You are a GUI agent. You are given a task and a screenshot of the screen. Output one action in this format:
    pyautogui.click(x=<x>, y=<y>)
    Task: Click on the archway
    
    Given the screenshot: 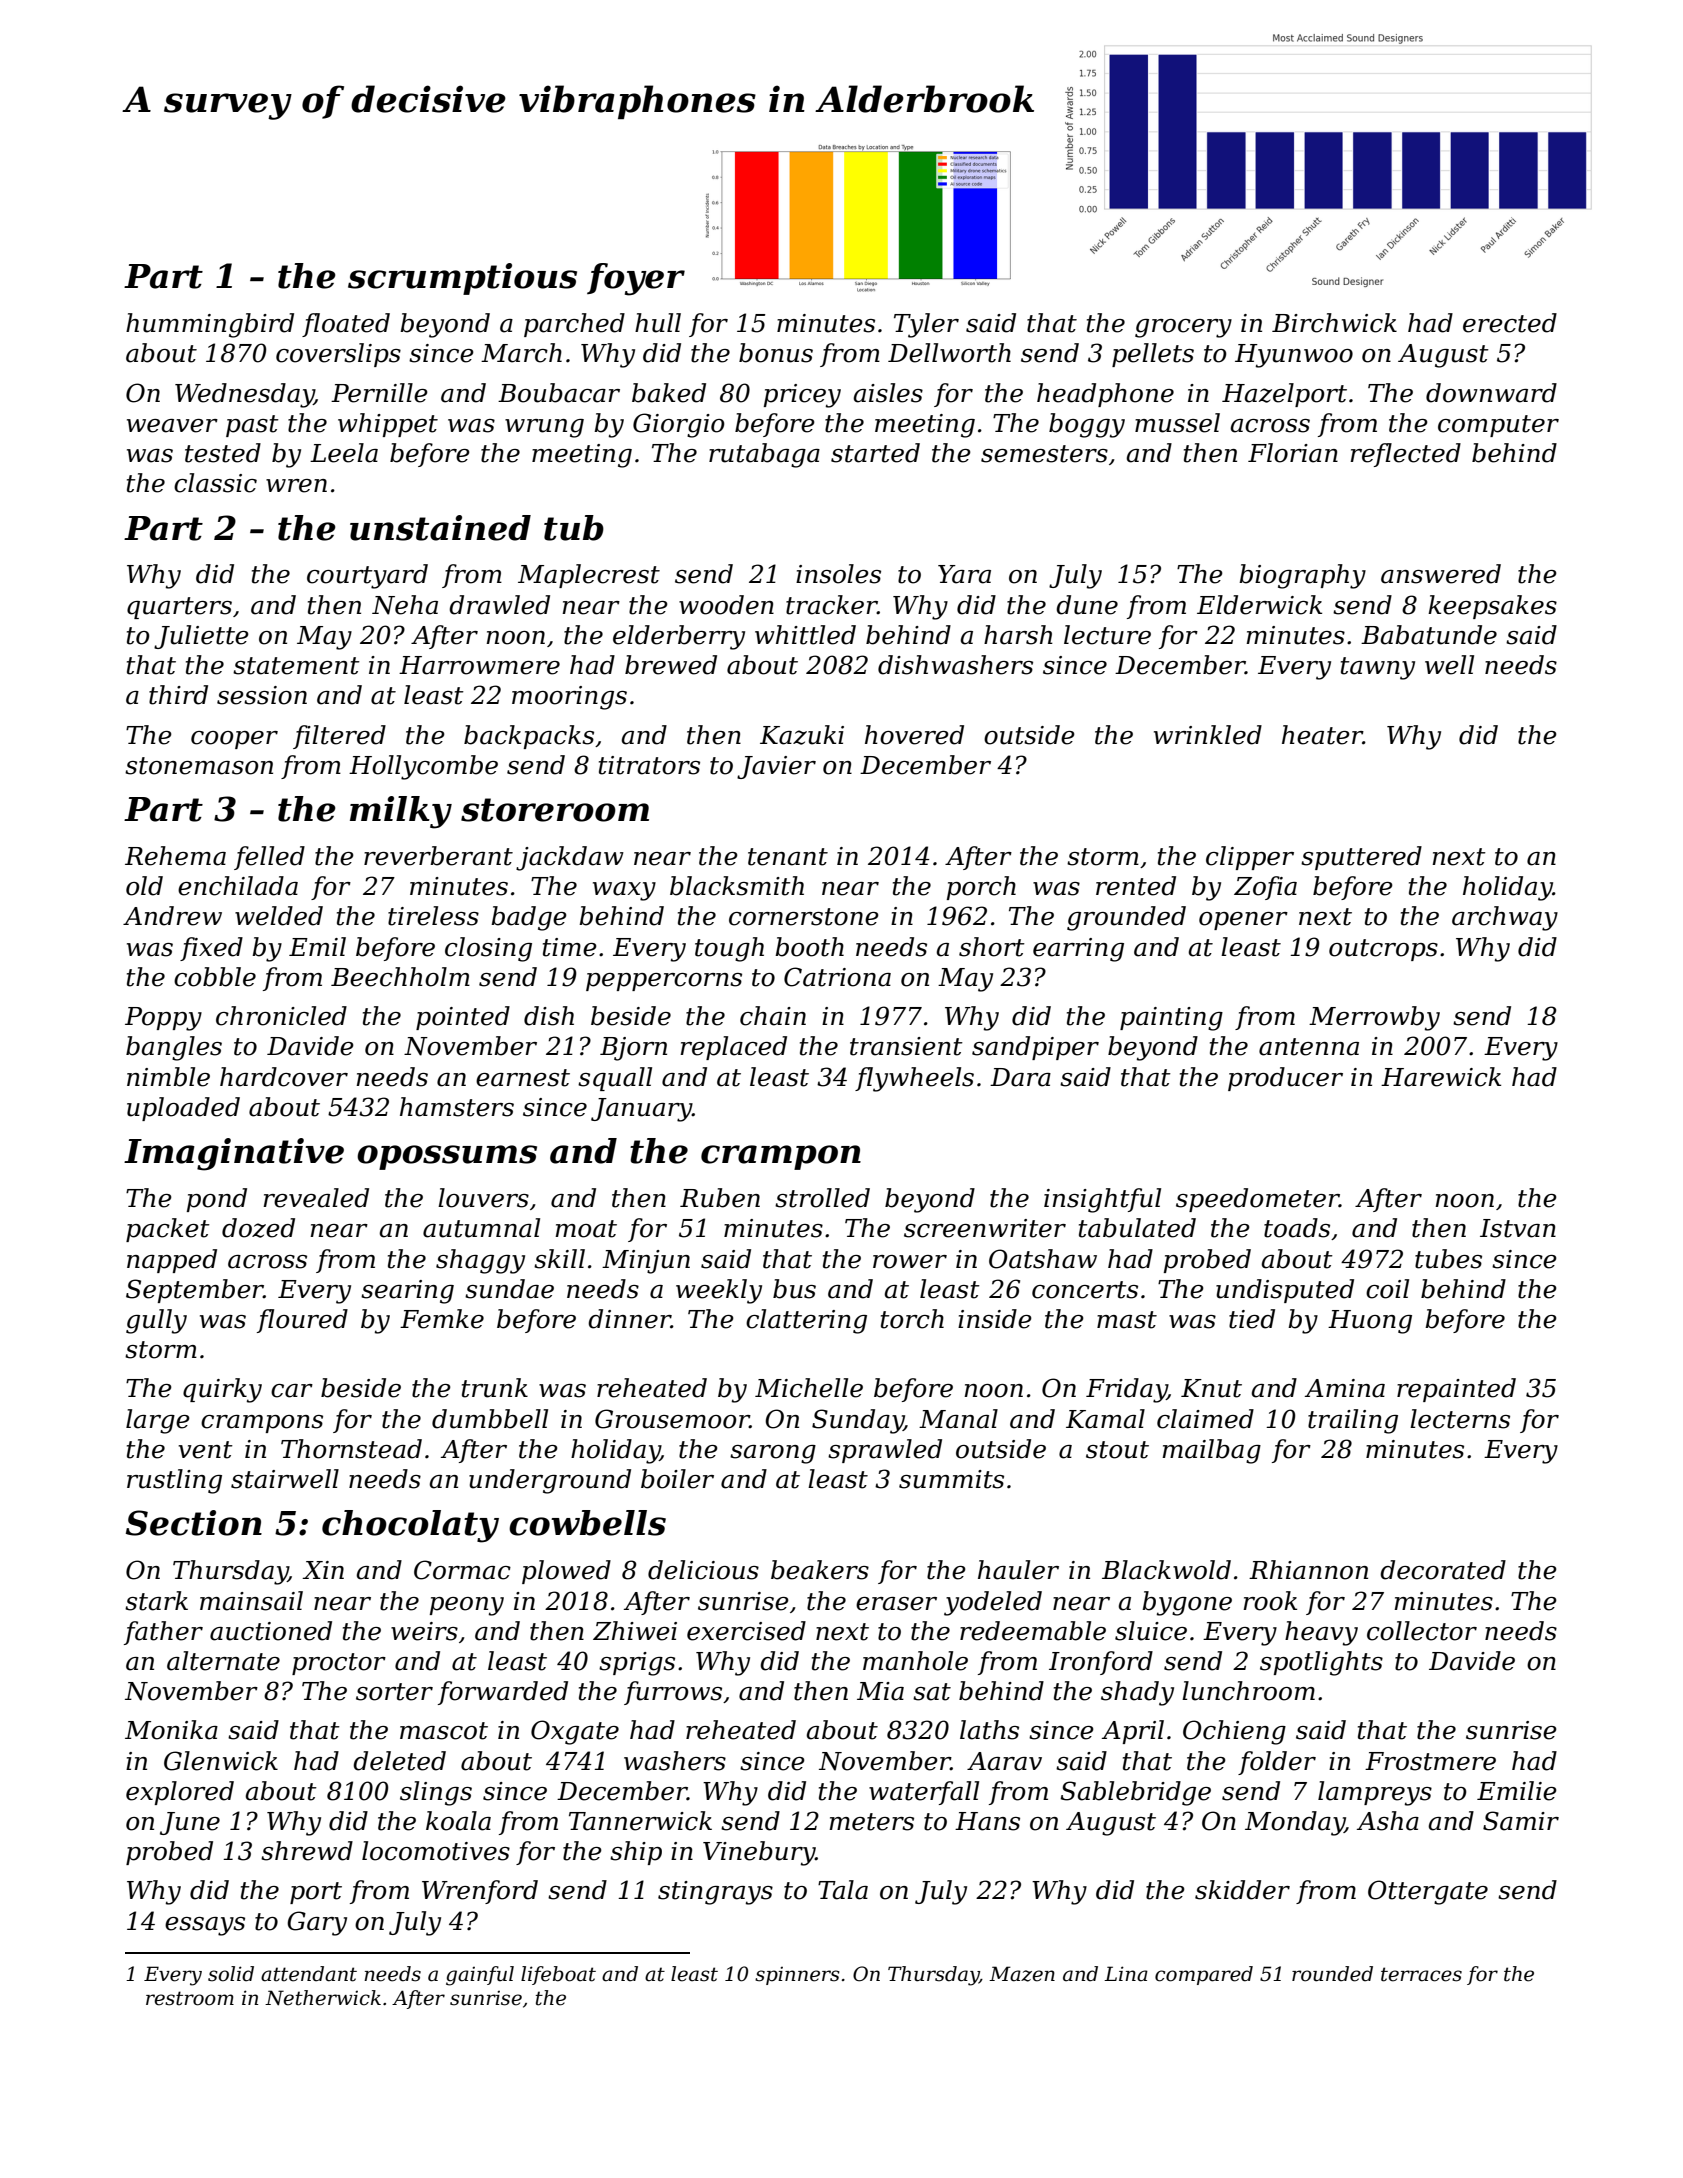 What is the action you would take?
    pyautogui.click(x=1505, y=918)
